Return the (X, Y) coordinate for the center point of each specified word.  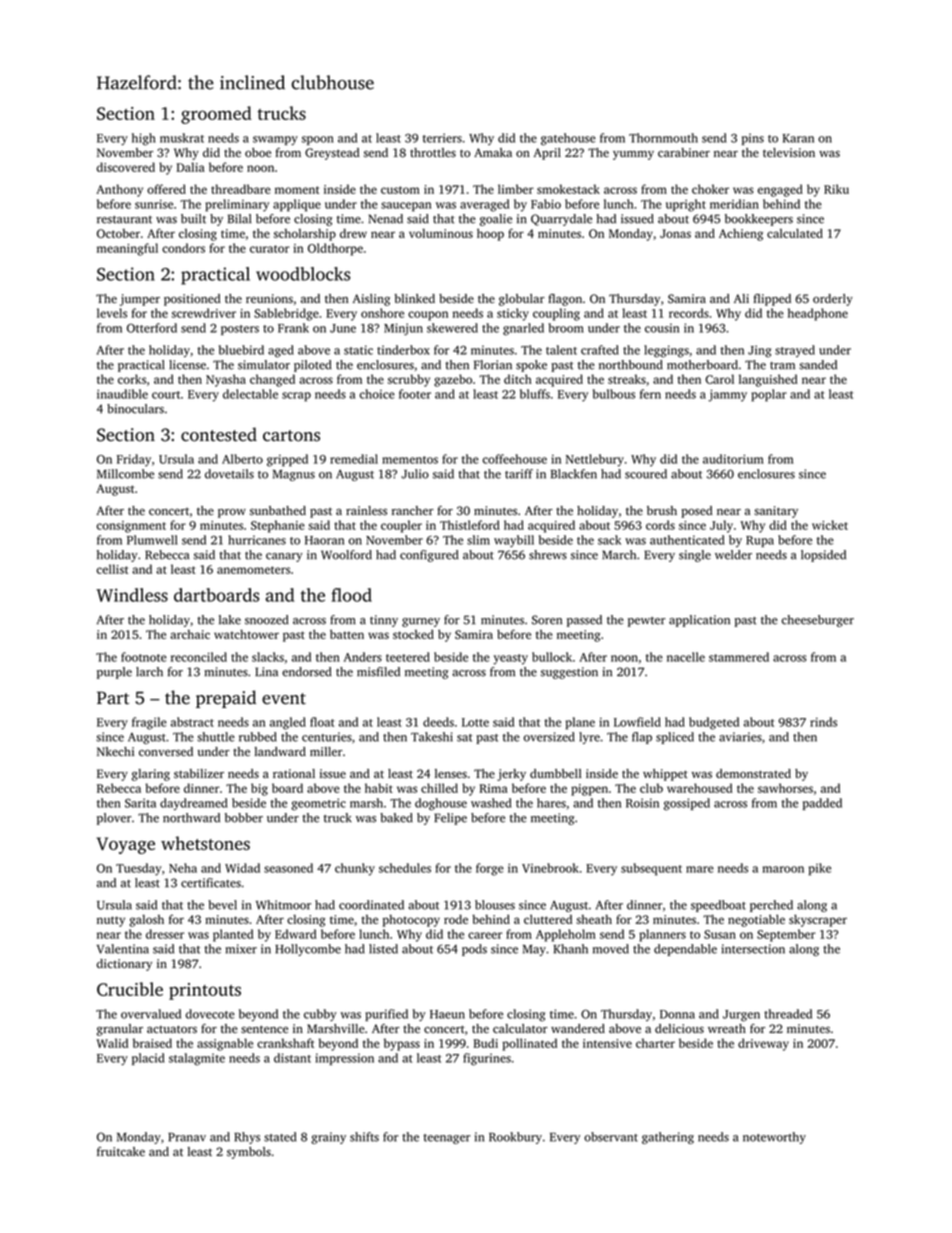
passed (584, 621)
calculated (795, 233)
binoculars (135, 409)
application (699, 621)
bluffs (535, 394)
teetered (408, 657)
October (118, 233)
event (284, 699)
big (259, 789)
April (547, 154)
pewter (647, 622)
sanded (818, 365)
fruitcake (121, 1151)
